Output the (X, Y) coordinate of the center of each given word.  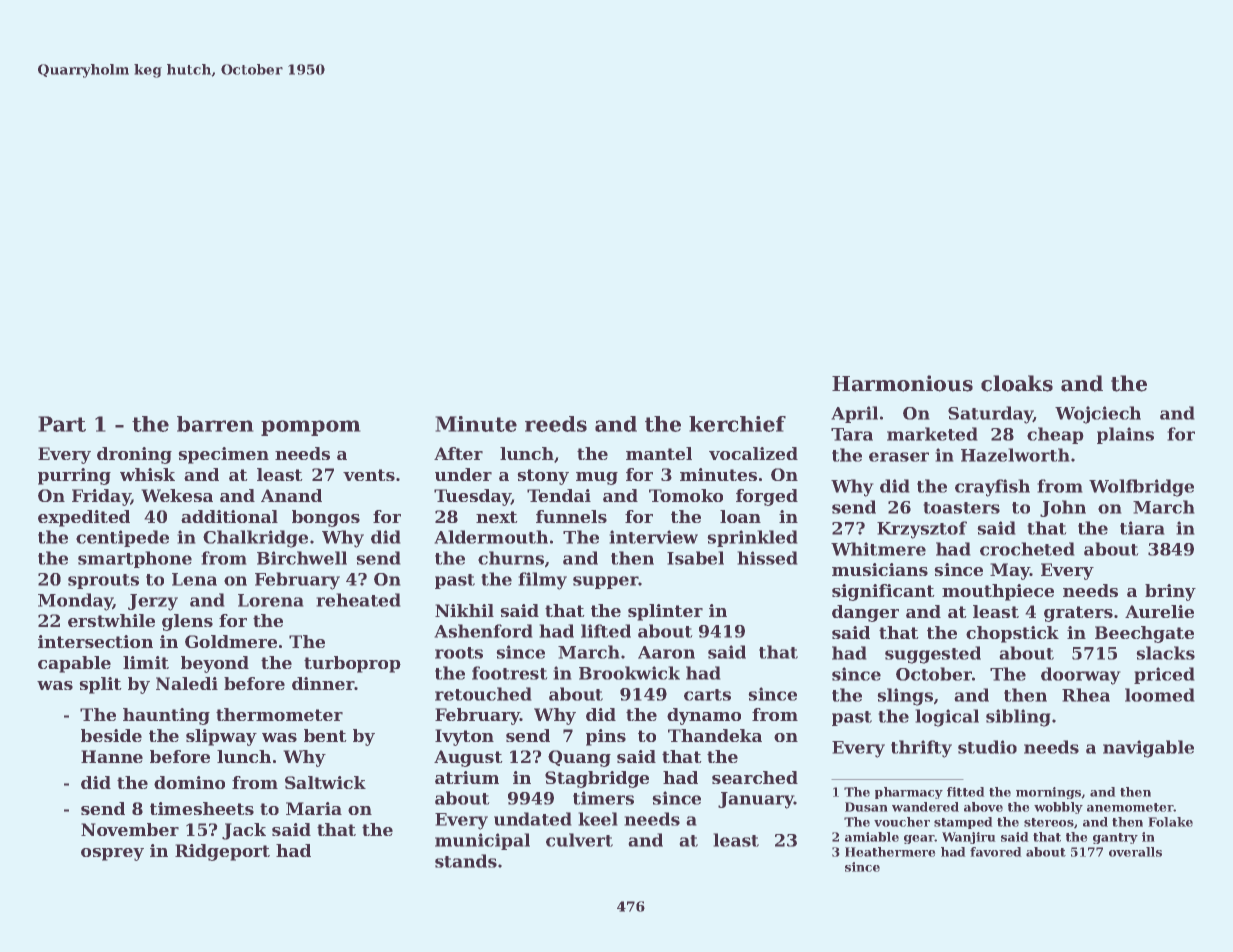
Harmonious (902, 383)
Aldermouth (491, 537)
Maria (314, 808)
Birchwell (302, 558)
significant (883, 592)
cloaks (1017, 383)
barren (215, 424)
